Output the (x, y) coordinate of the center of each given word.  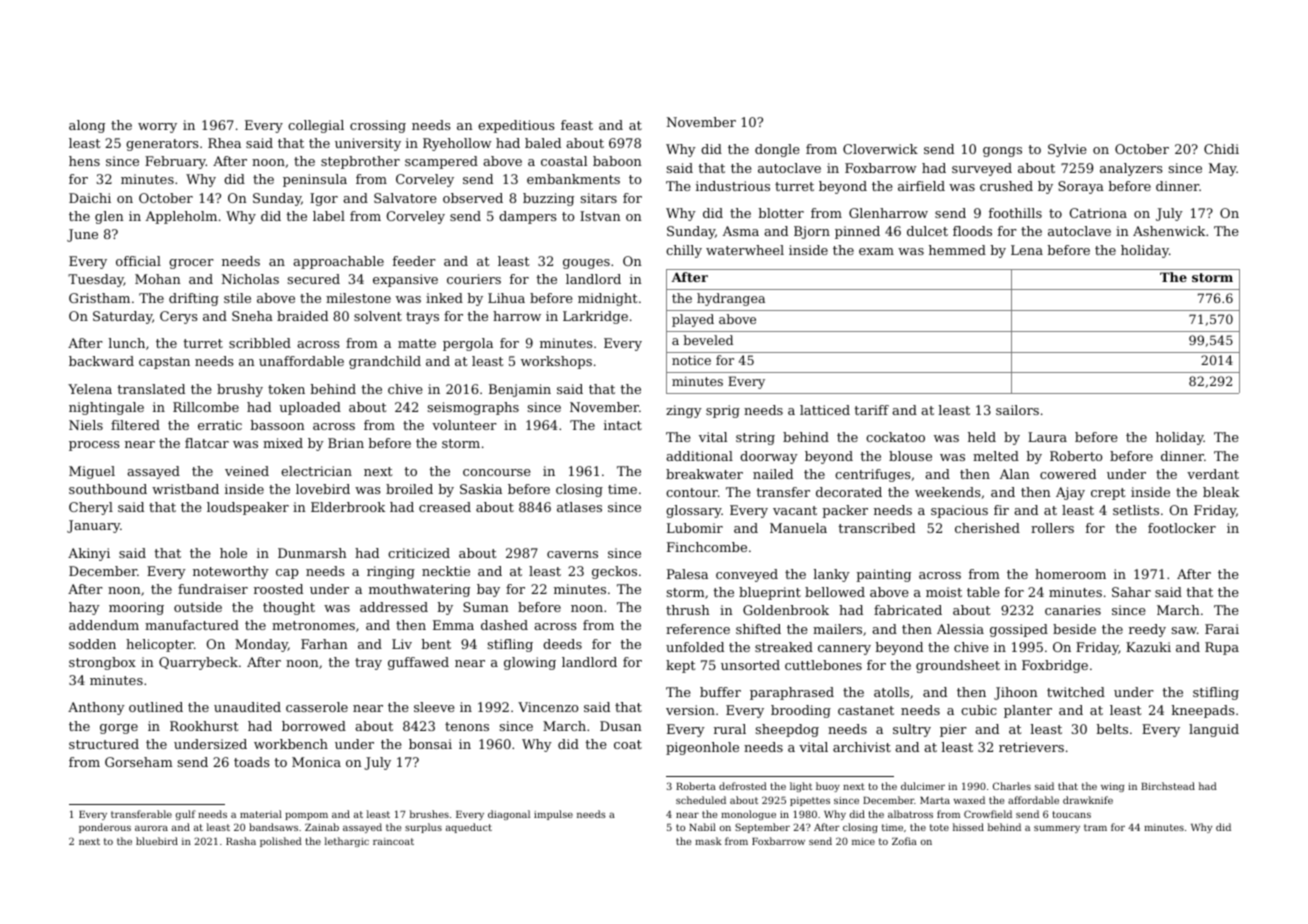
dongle (777, 150)
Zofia (904, 841)
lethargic (347, 842)
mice (863, 841)
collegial (316, 126)
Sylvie (1067, 150)
